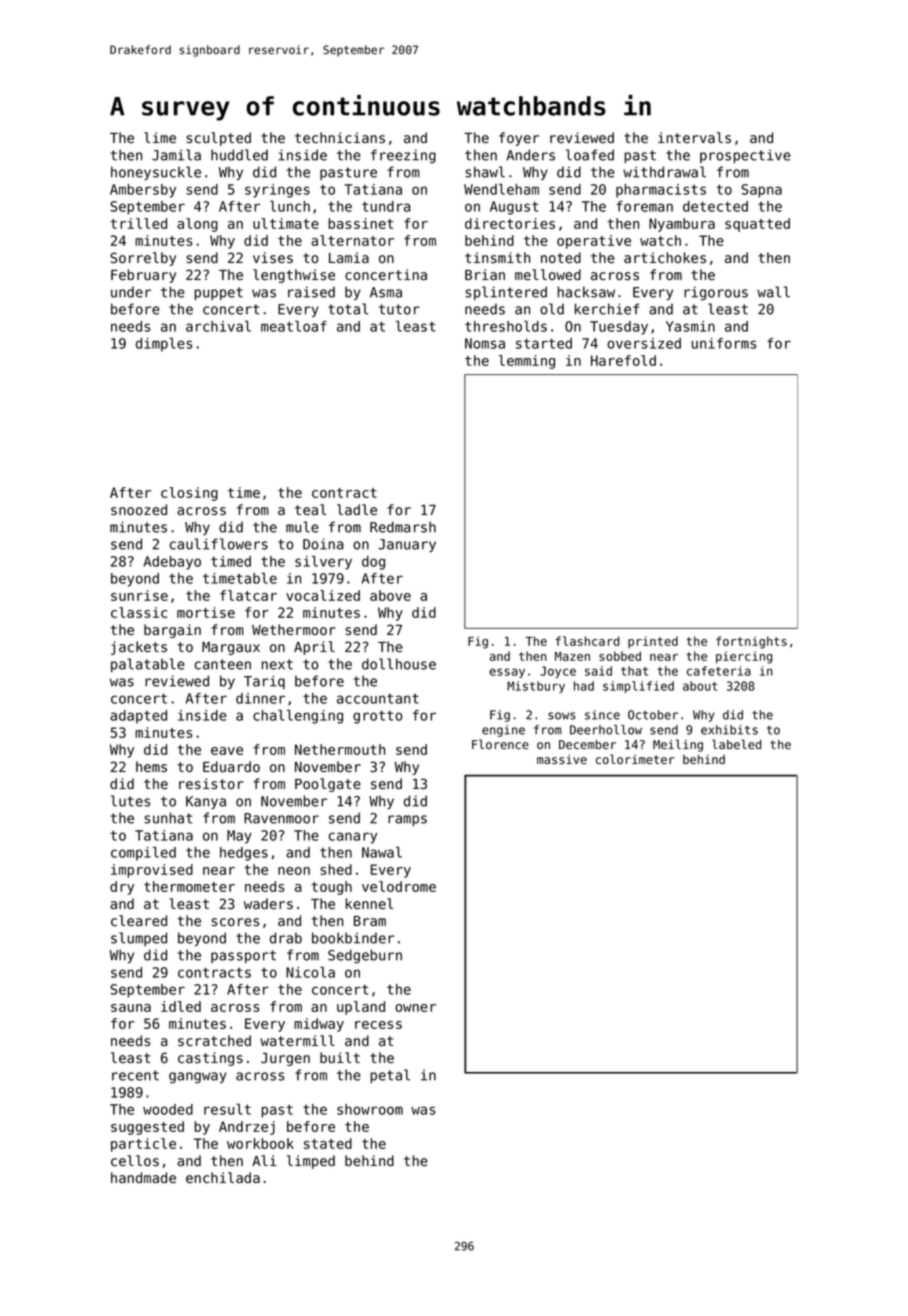  What do you see at coordinates (399, 309) in the screenshot?
I see `tutor` at bounding box center [399, 309].
